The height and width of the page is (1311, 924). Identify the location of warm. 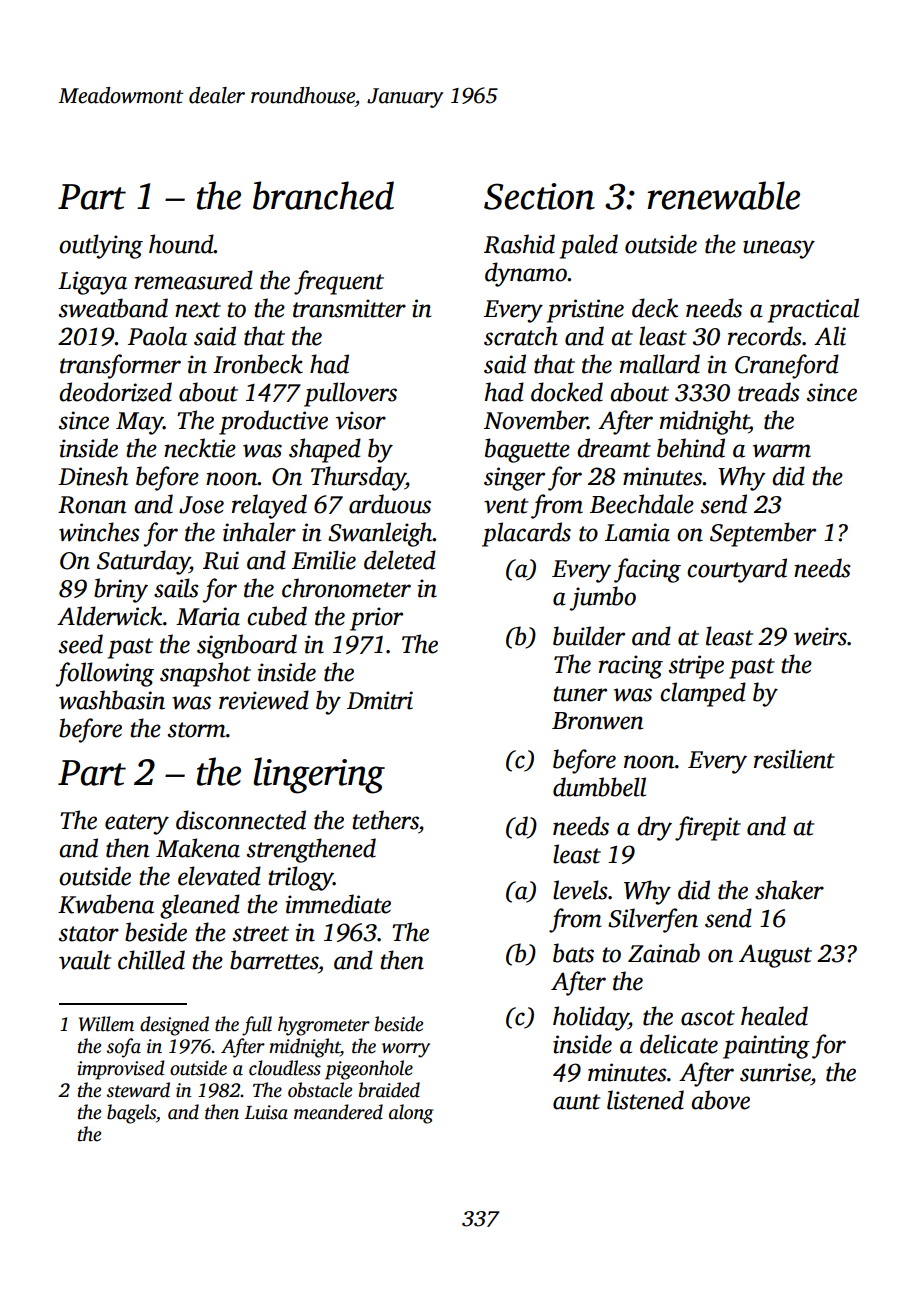
(782, 451).
